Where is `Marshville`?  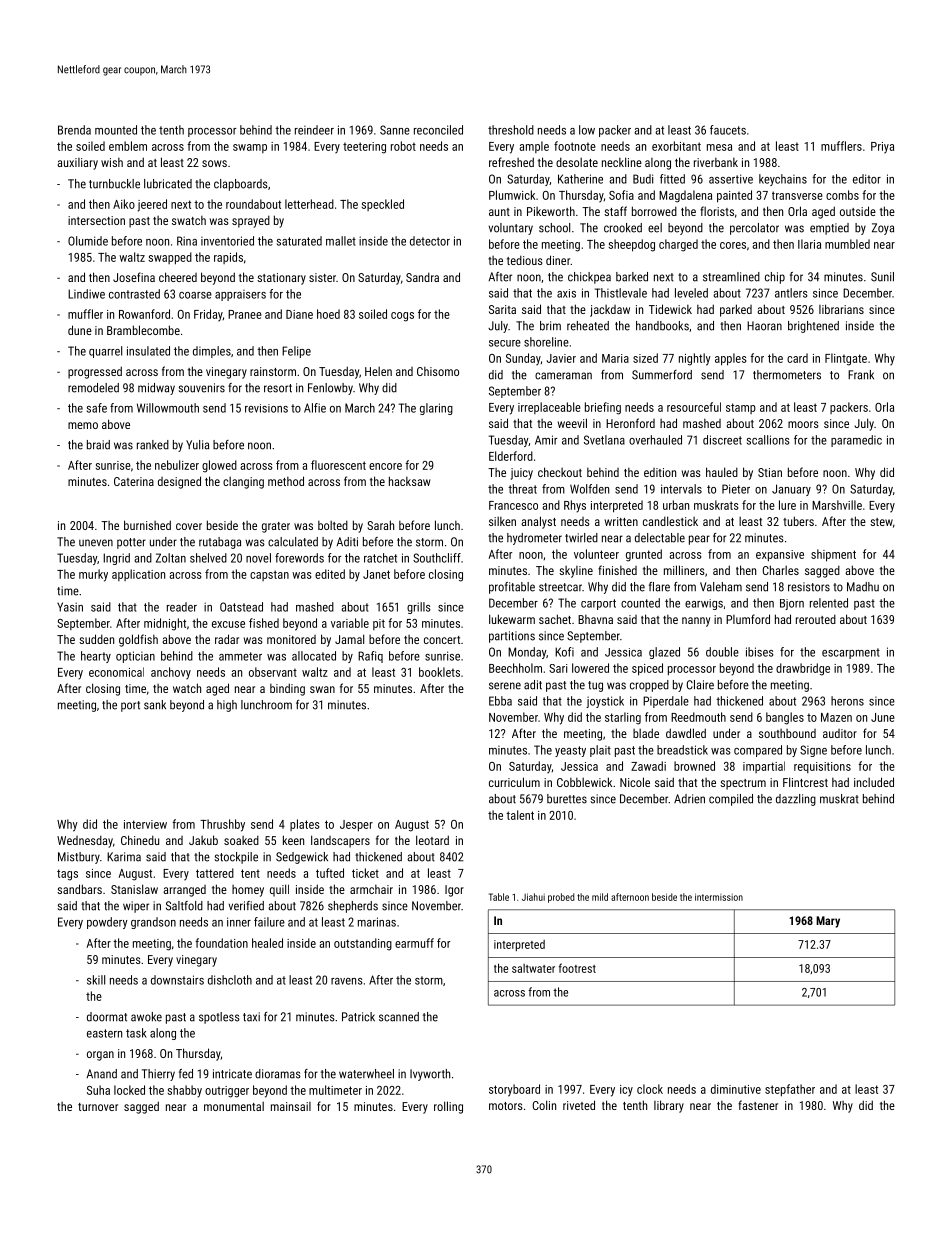
Marshville is located at coordinates (837, 505).
